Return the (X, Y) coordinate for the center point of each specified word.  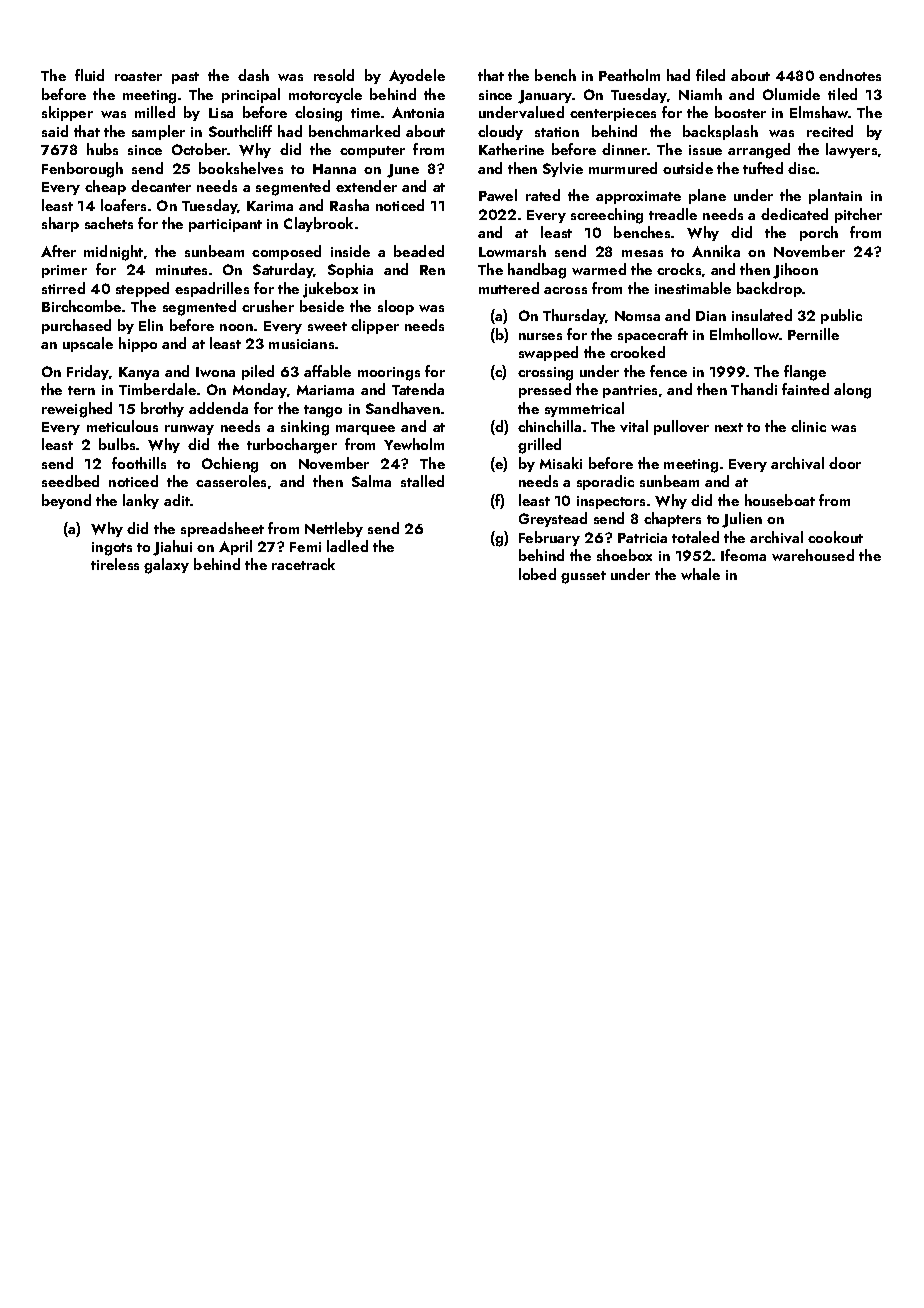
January (545, 97)
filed (710, 75)
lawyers (851, 150)
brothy (162, 409)
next (729, 427)
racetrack (303, 564)
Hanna (334, 169)
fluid (89, 75)
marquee (365, 430)
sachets (109, 223)
